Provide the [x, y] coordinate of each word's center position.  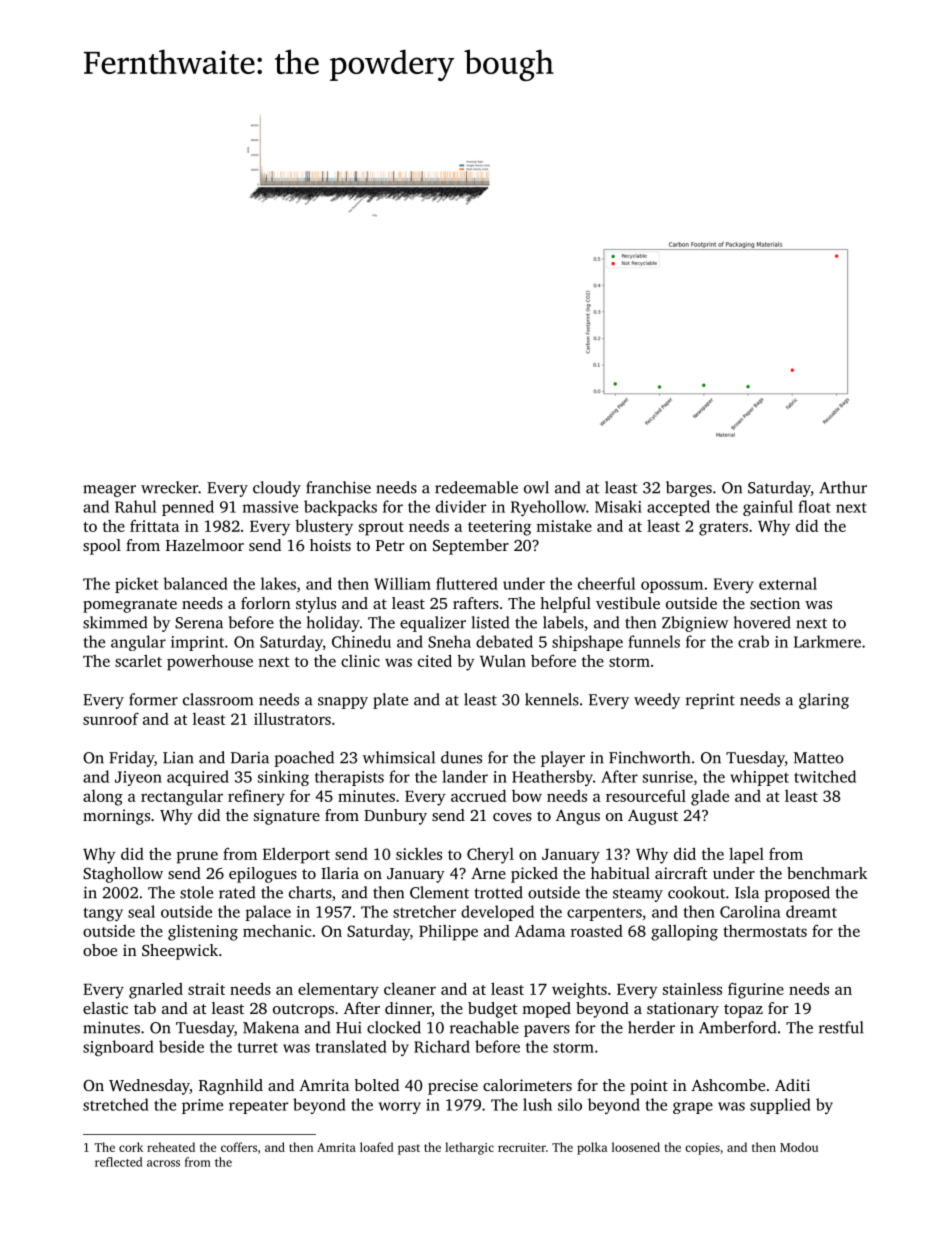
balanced [195, 583]
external [788, 583]
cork [131, 1147]
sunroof [111, 719]
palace [268, 913]
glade [710, 798]
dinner [408, 1009]
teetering [499, 528]
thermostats [765, 931]
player [563, 759]
